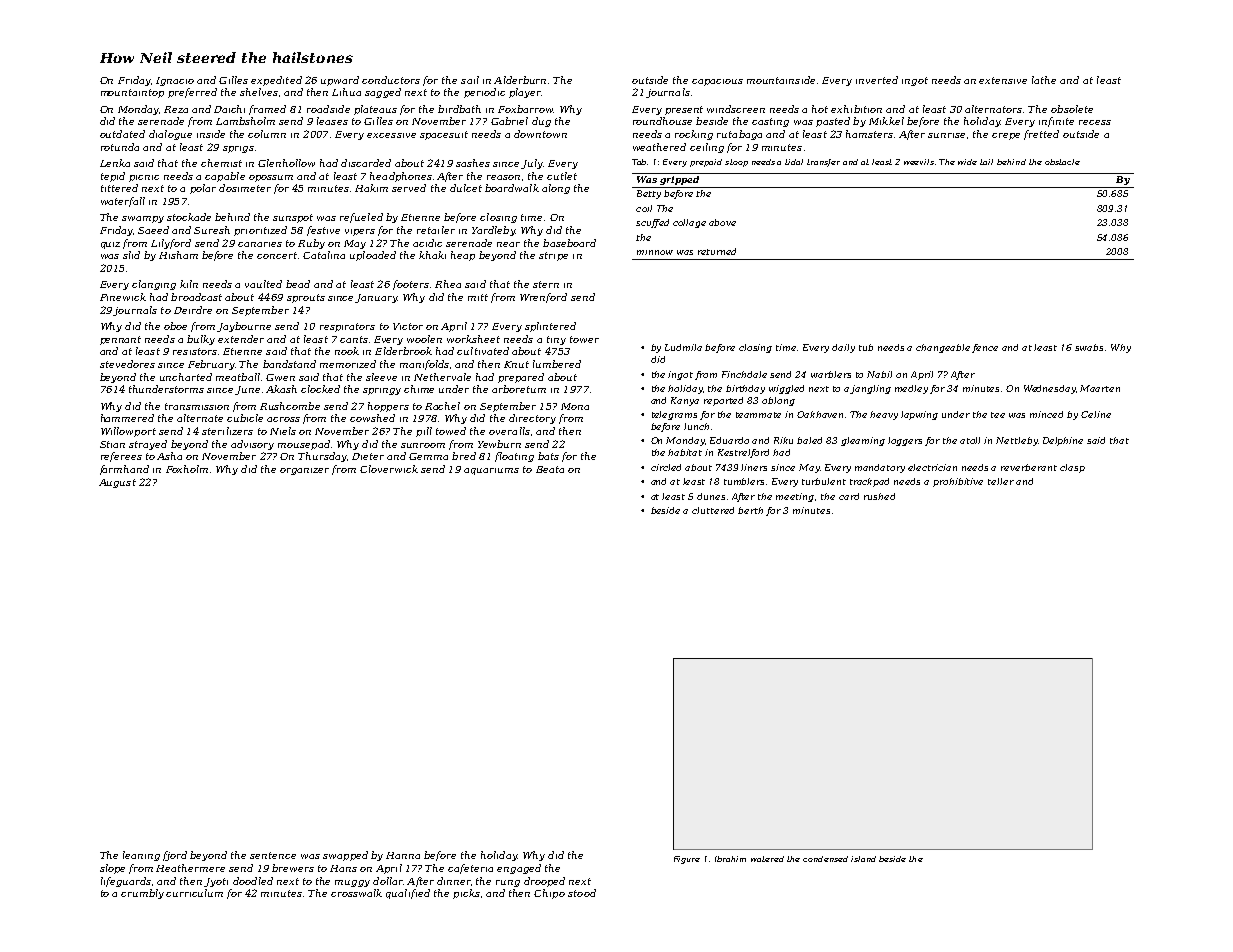  What do you see at coordinates (863, 859) in the document?
I see `island` at bounding box center [863, 859].
